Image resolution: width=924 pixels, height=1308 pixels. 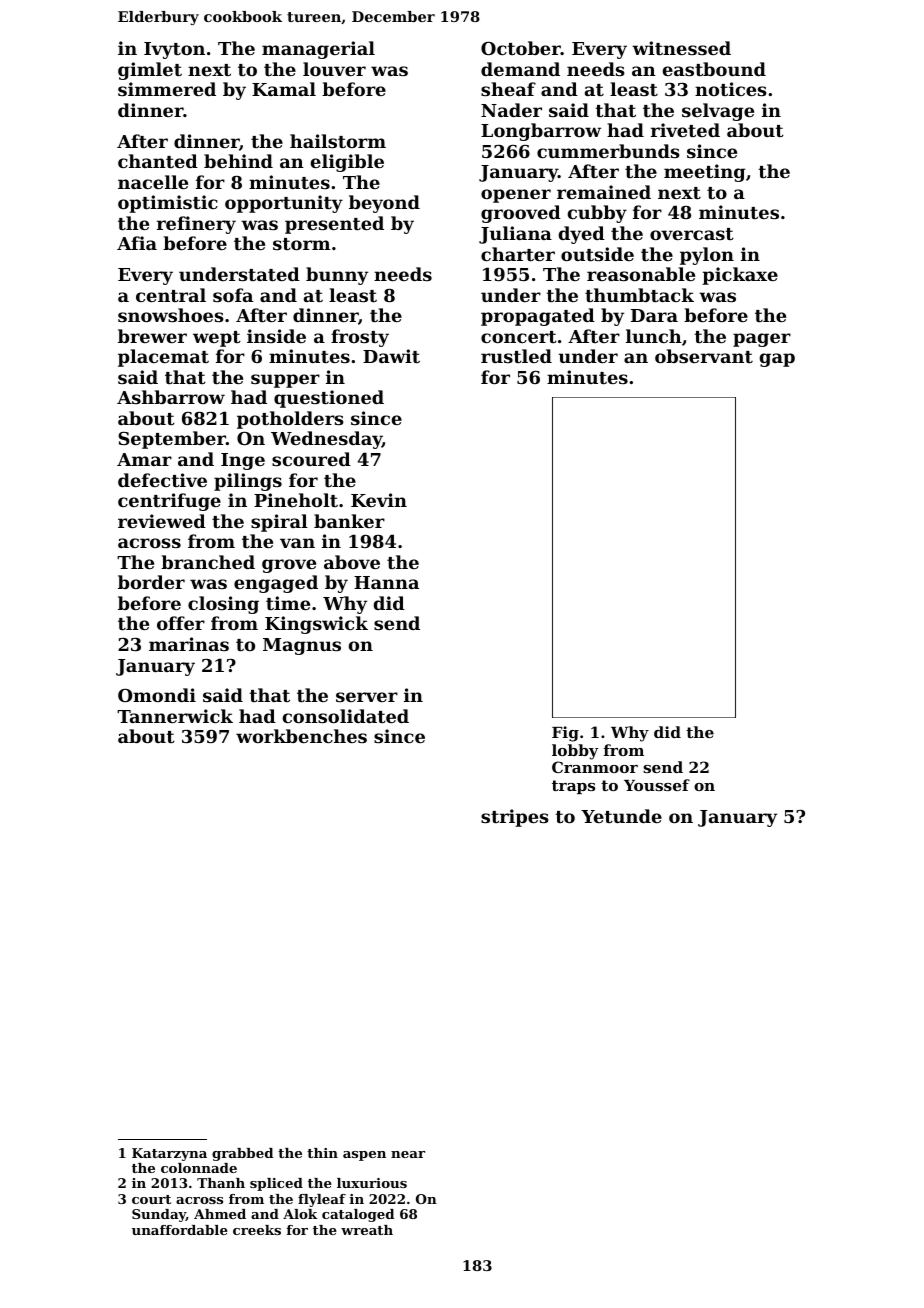 I want to click on Ivyton, so click(x=174, y=50).
